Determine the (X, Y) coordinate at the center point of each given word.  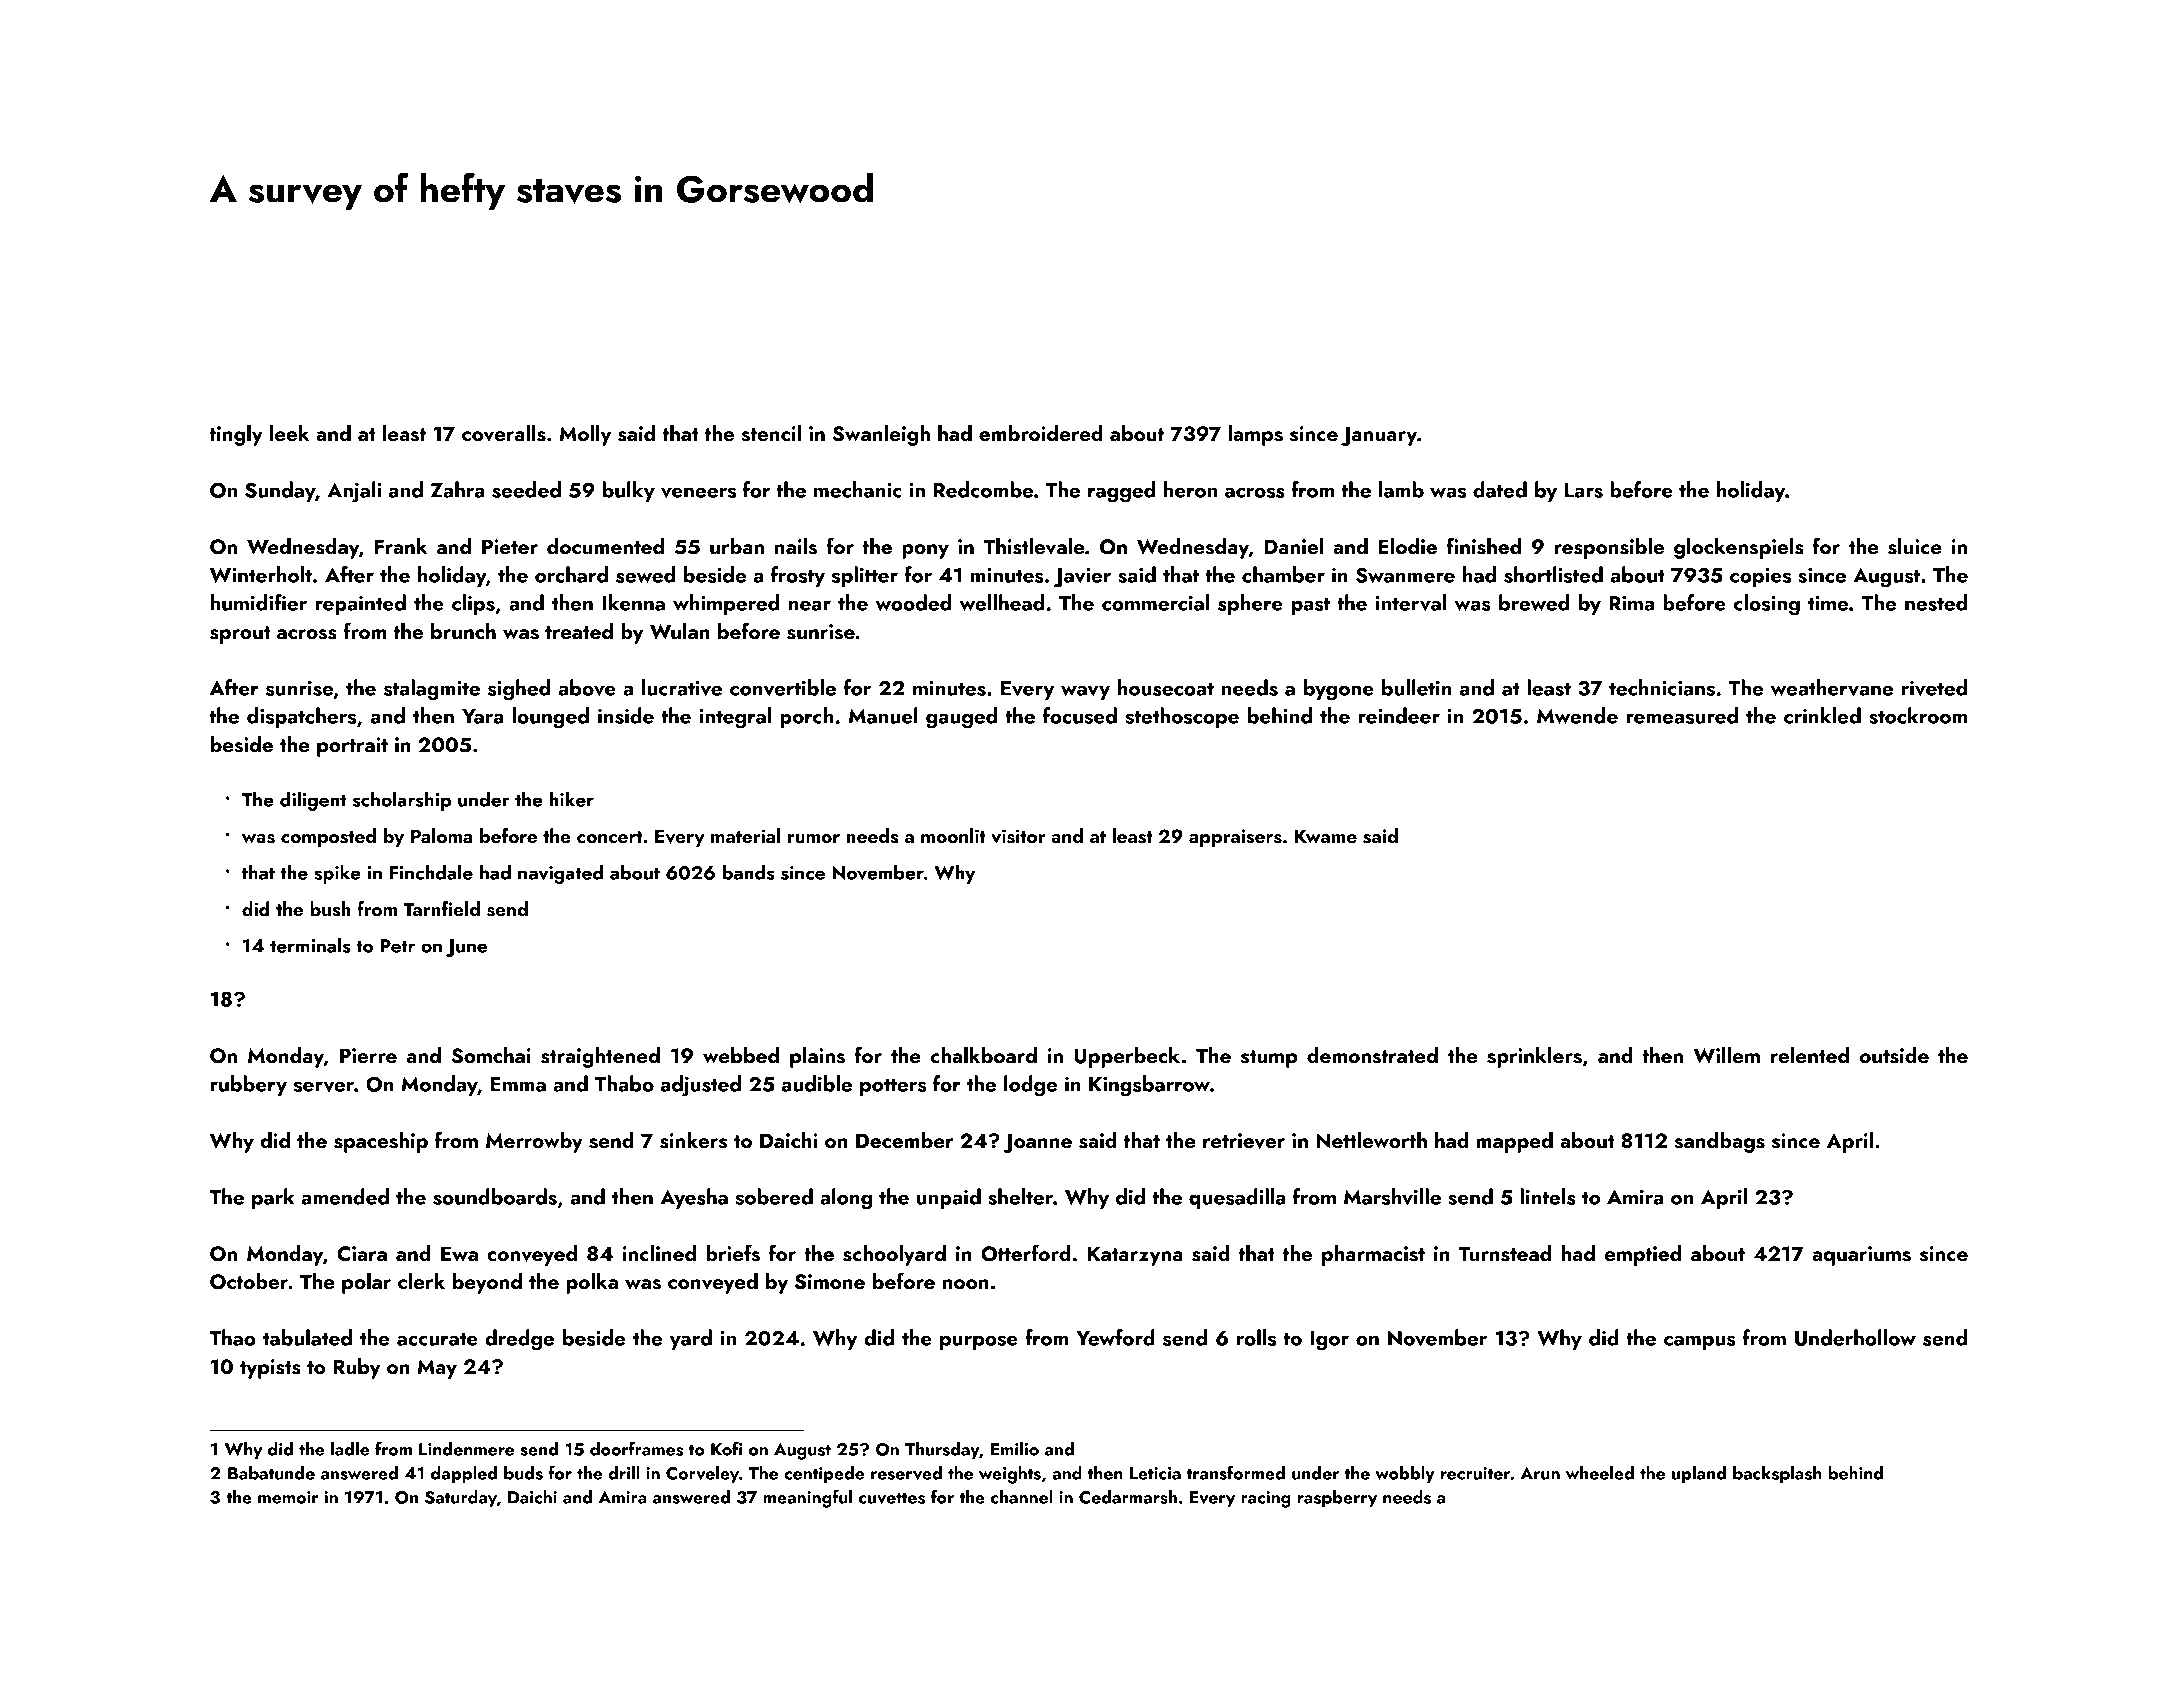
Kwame (1326, 836)
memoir (288, 1497)
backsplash (1777, 1475)
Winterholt (261, 574)
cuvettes (892, 1498)
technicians (1662, 687)
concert (609, 837)
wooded (913, 602)
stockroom (1918, 715)
